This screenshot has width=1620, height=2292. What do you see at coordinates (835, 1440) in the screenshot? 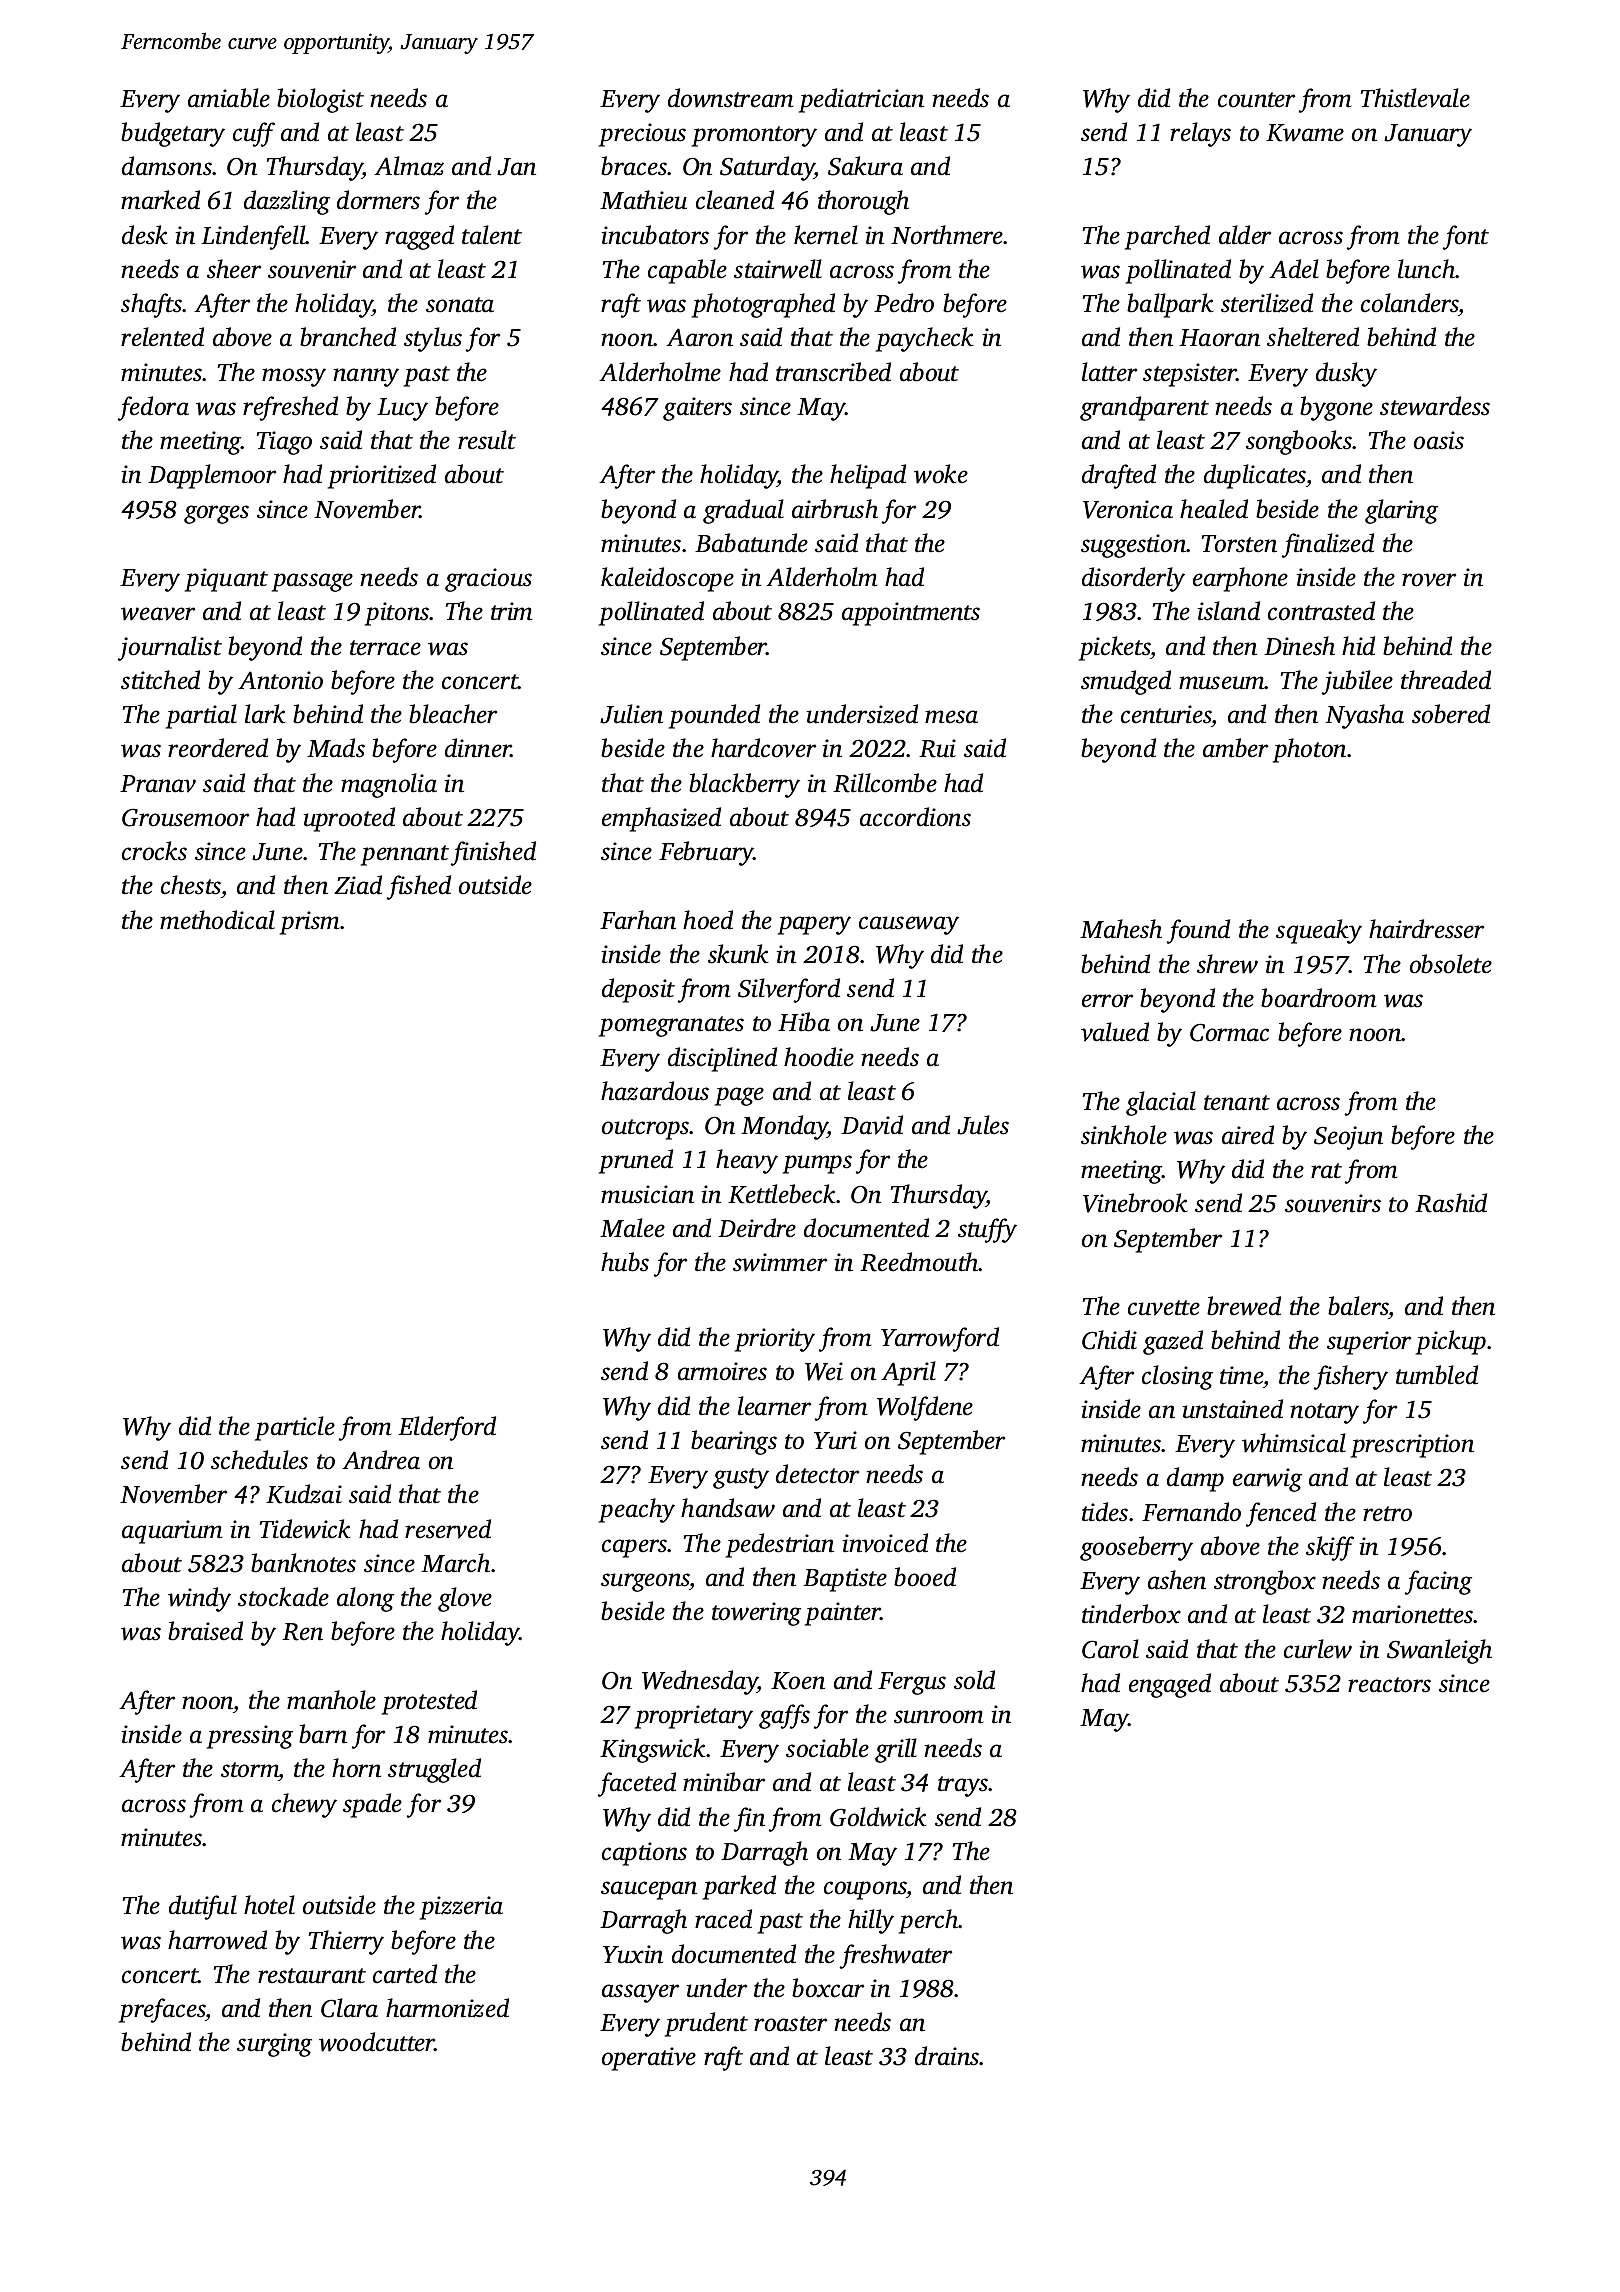
I see `Yuri` at bounding box center [835, 1440].
